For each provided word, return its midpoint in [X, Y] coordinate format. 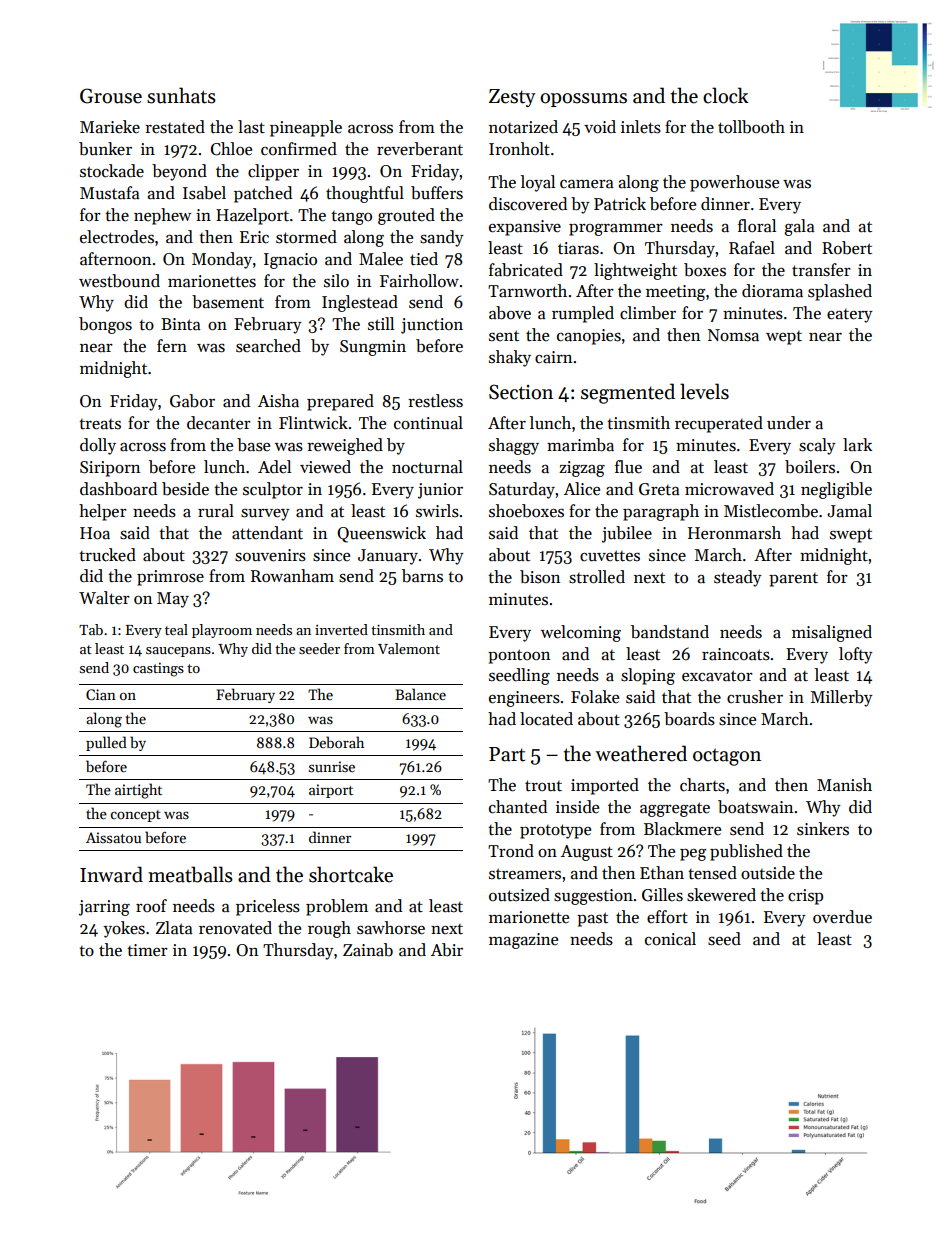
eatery [850, 316]
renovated [235, 928]
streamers [525, 874]
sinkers [823, 829]
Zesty [512, 98]
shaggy [514, 446]
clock [725, 95]
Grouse [111, 96]
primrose [170, 578]
